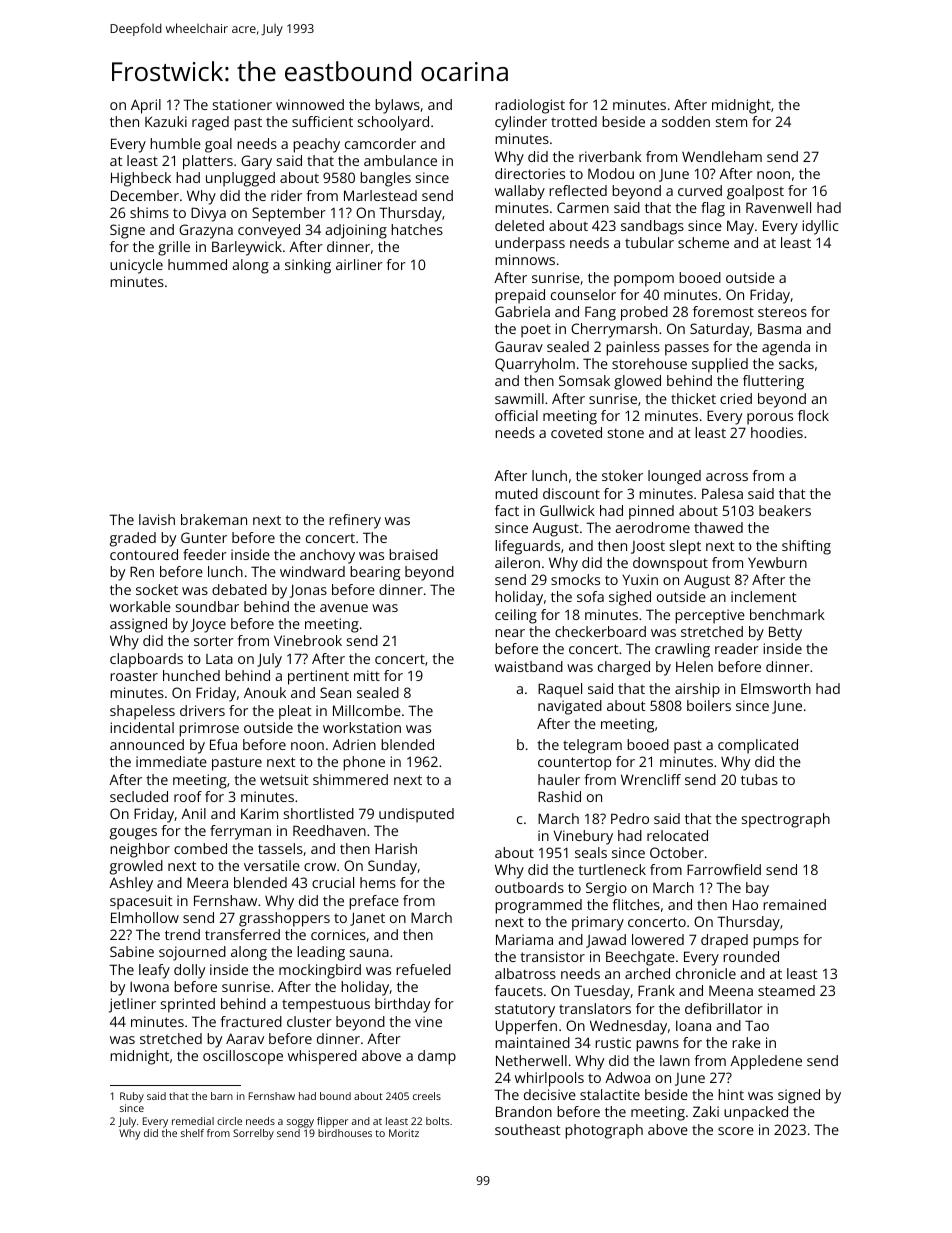  What do you see at coordinates (193, 1121) in the page?
I see `remedial` at bounding box center [193, 1121].
